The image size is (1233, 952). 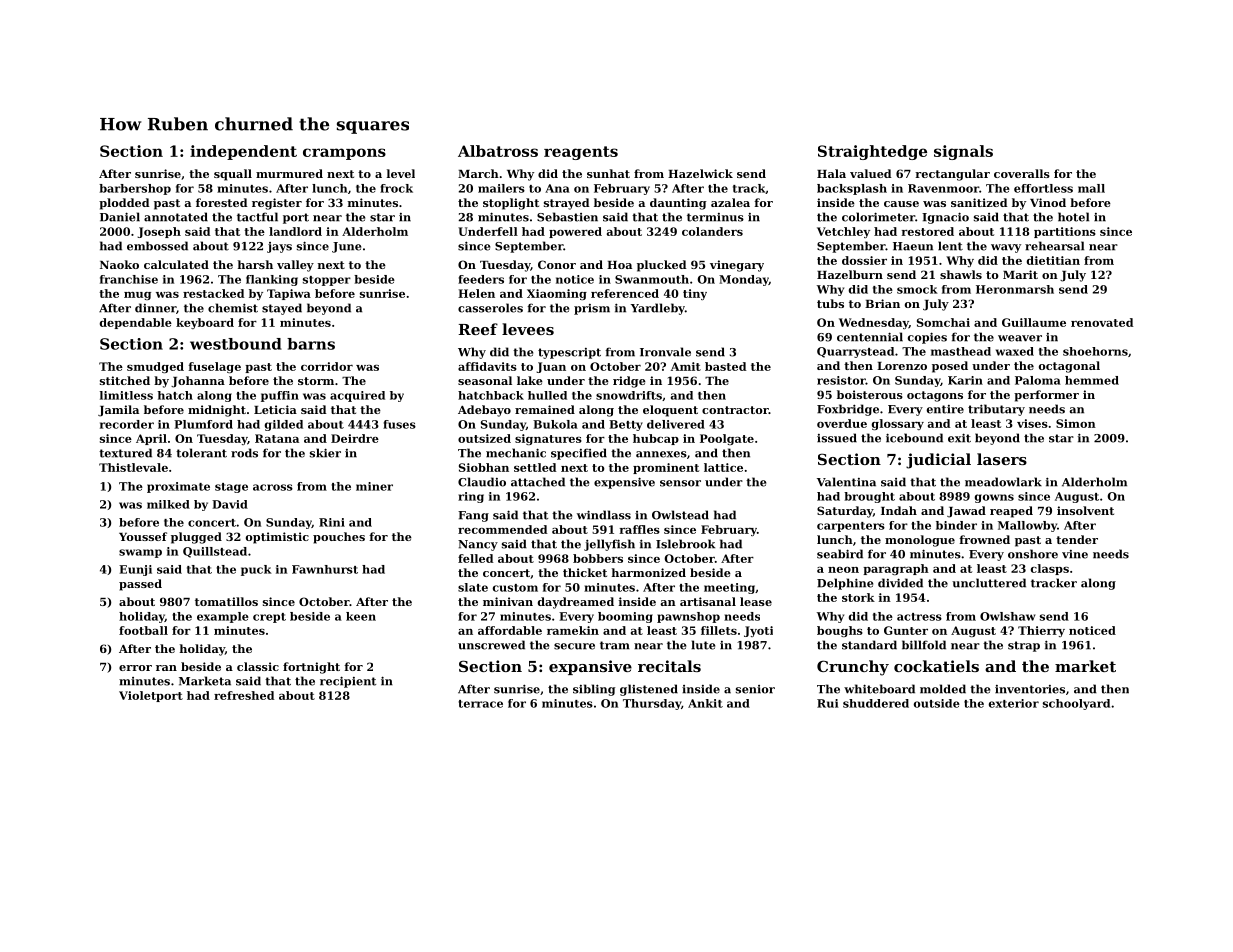 What do you see at coordinates (344, 154) in the screenshot?
I see `crampons` at bounding box center [344, 154].
